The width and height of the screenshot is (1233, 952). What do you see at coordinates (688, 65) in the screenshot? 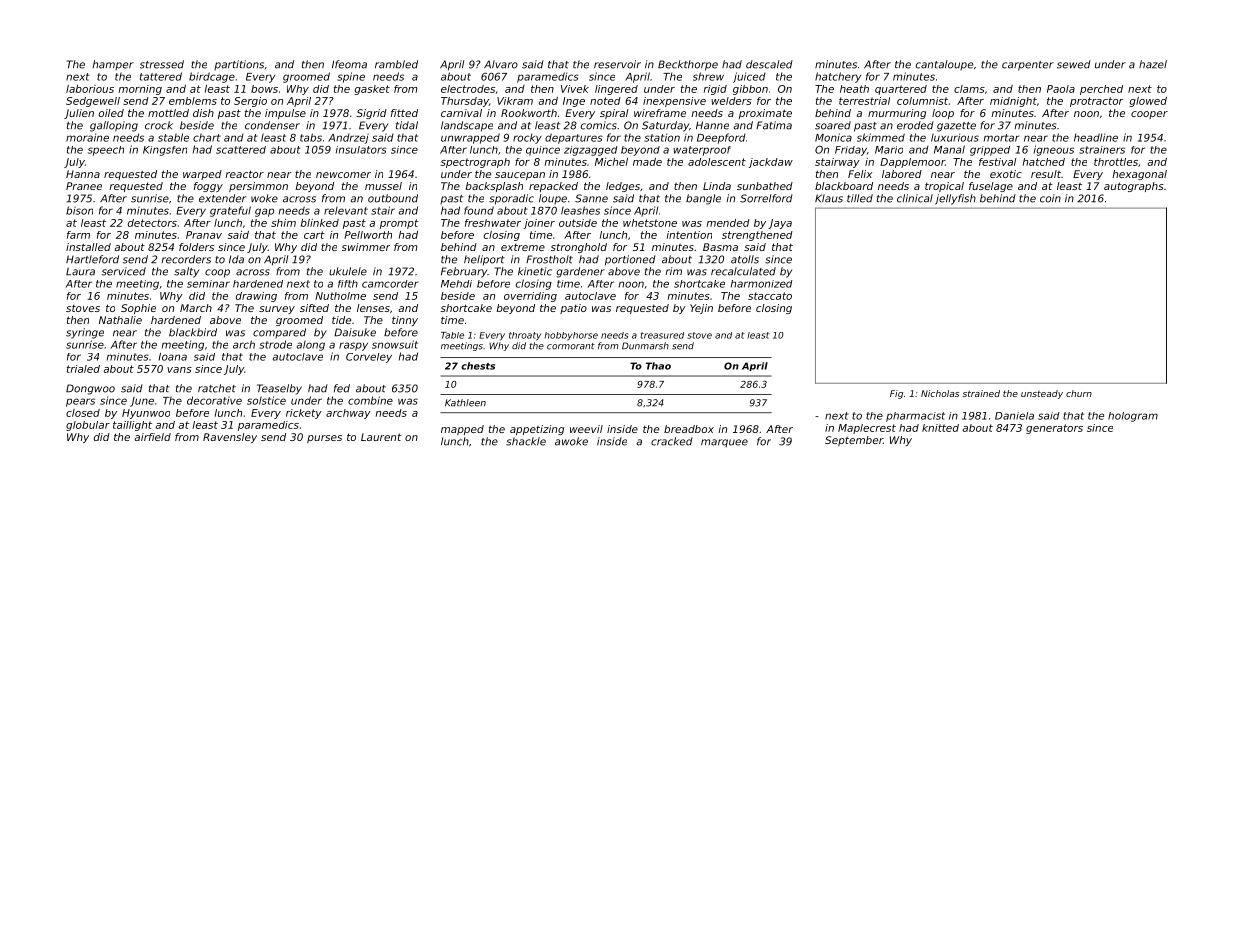
I see `Beckthorpe` at bounding box center [688, 65].
